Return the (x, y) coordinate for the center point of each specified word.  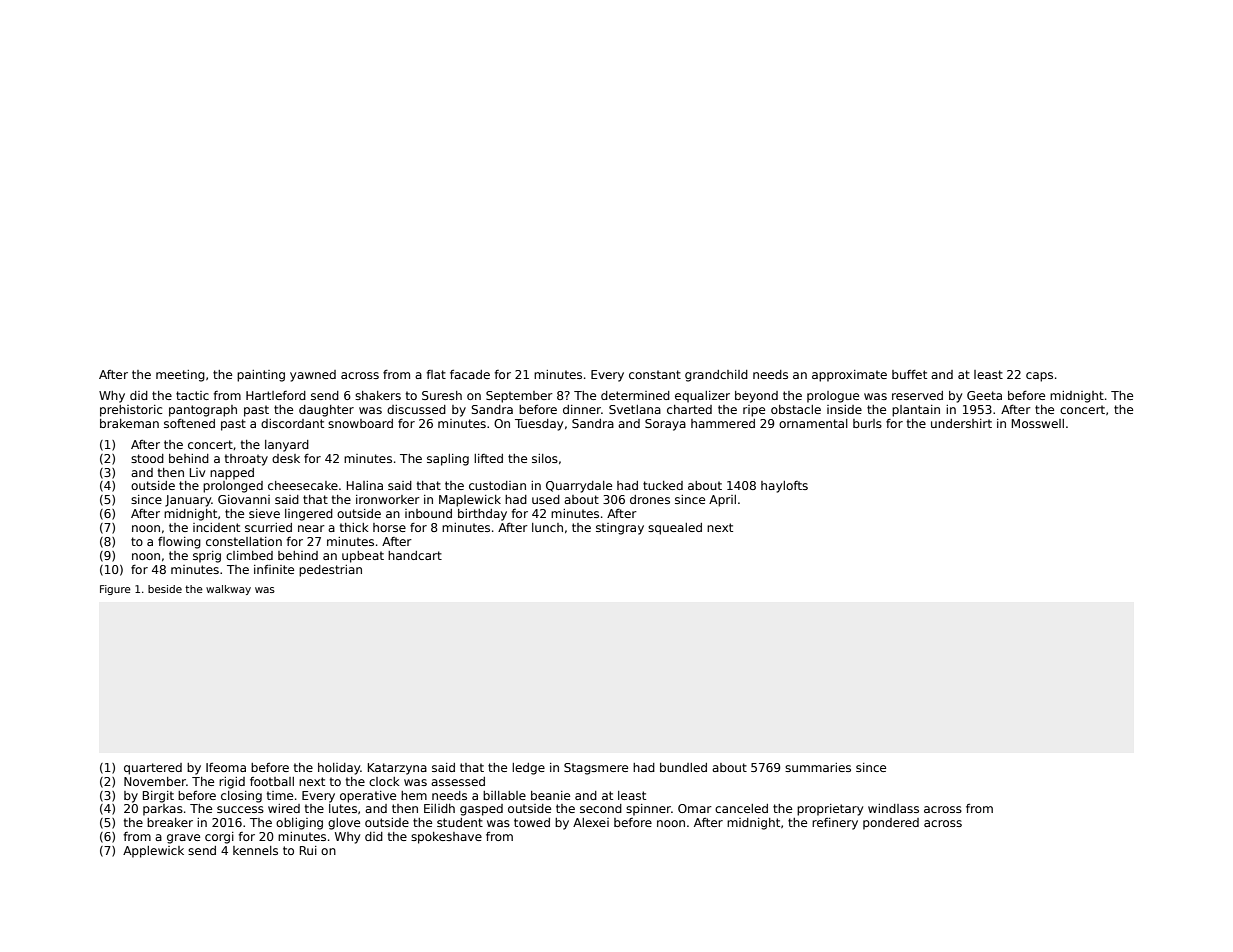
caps (1039, 377)
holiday (339, 769)
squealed (675, 529)
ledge (528, 769)
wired (284, 808)
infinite (274, 569)
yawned (313, 376)
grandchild (716, 376)
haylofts (784, 487)
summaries (818, 767)
